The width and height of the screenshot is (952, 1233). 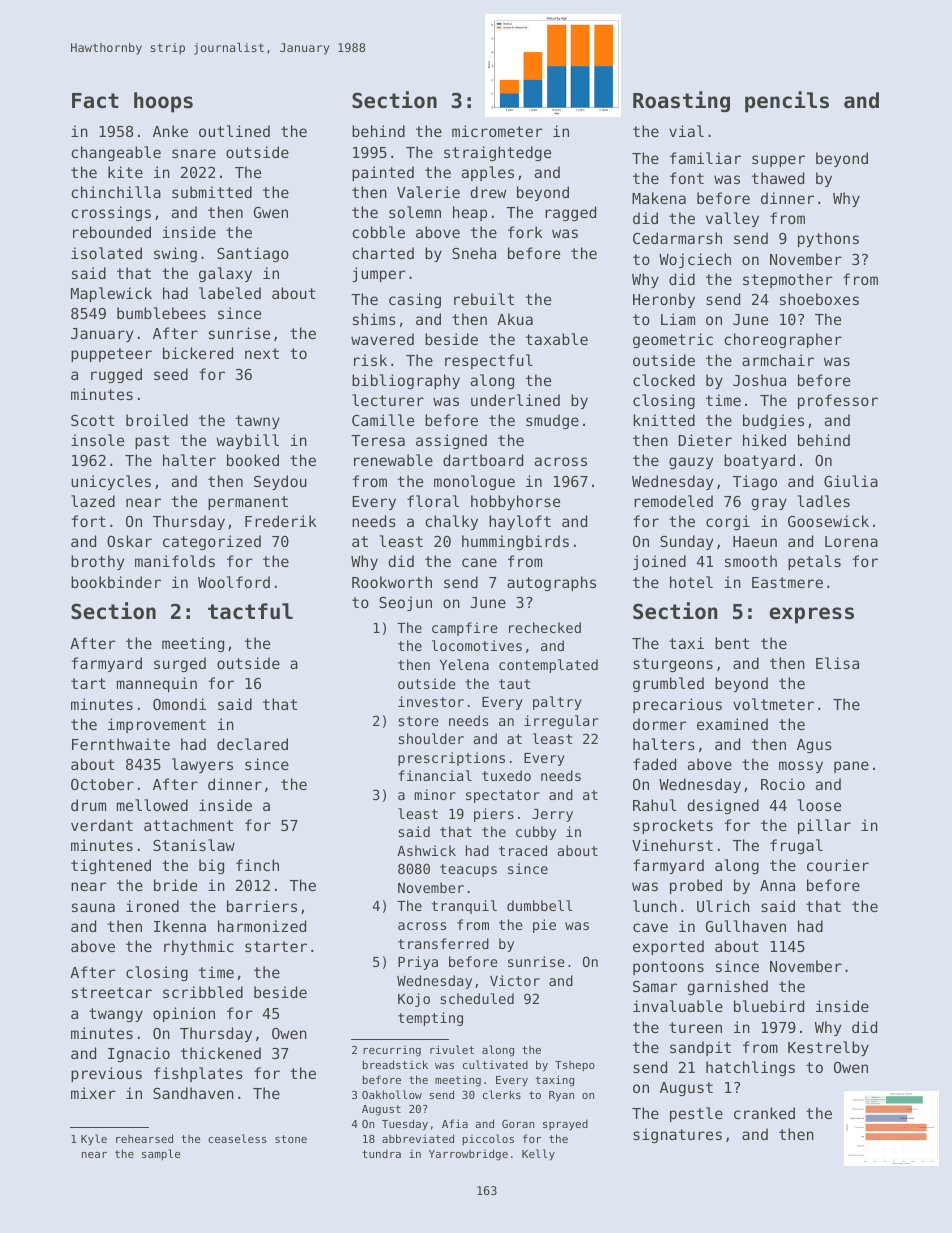 I want to click on knitted, so click(x=664, y=420).
